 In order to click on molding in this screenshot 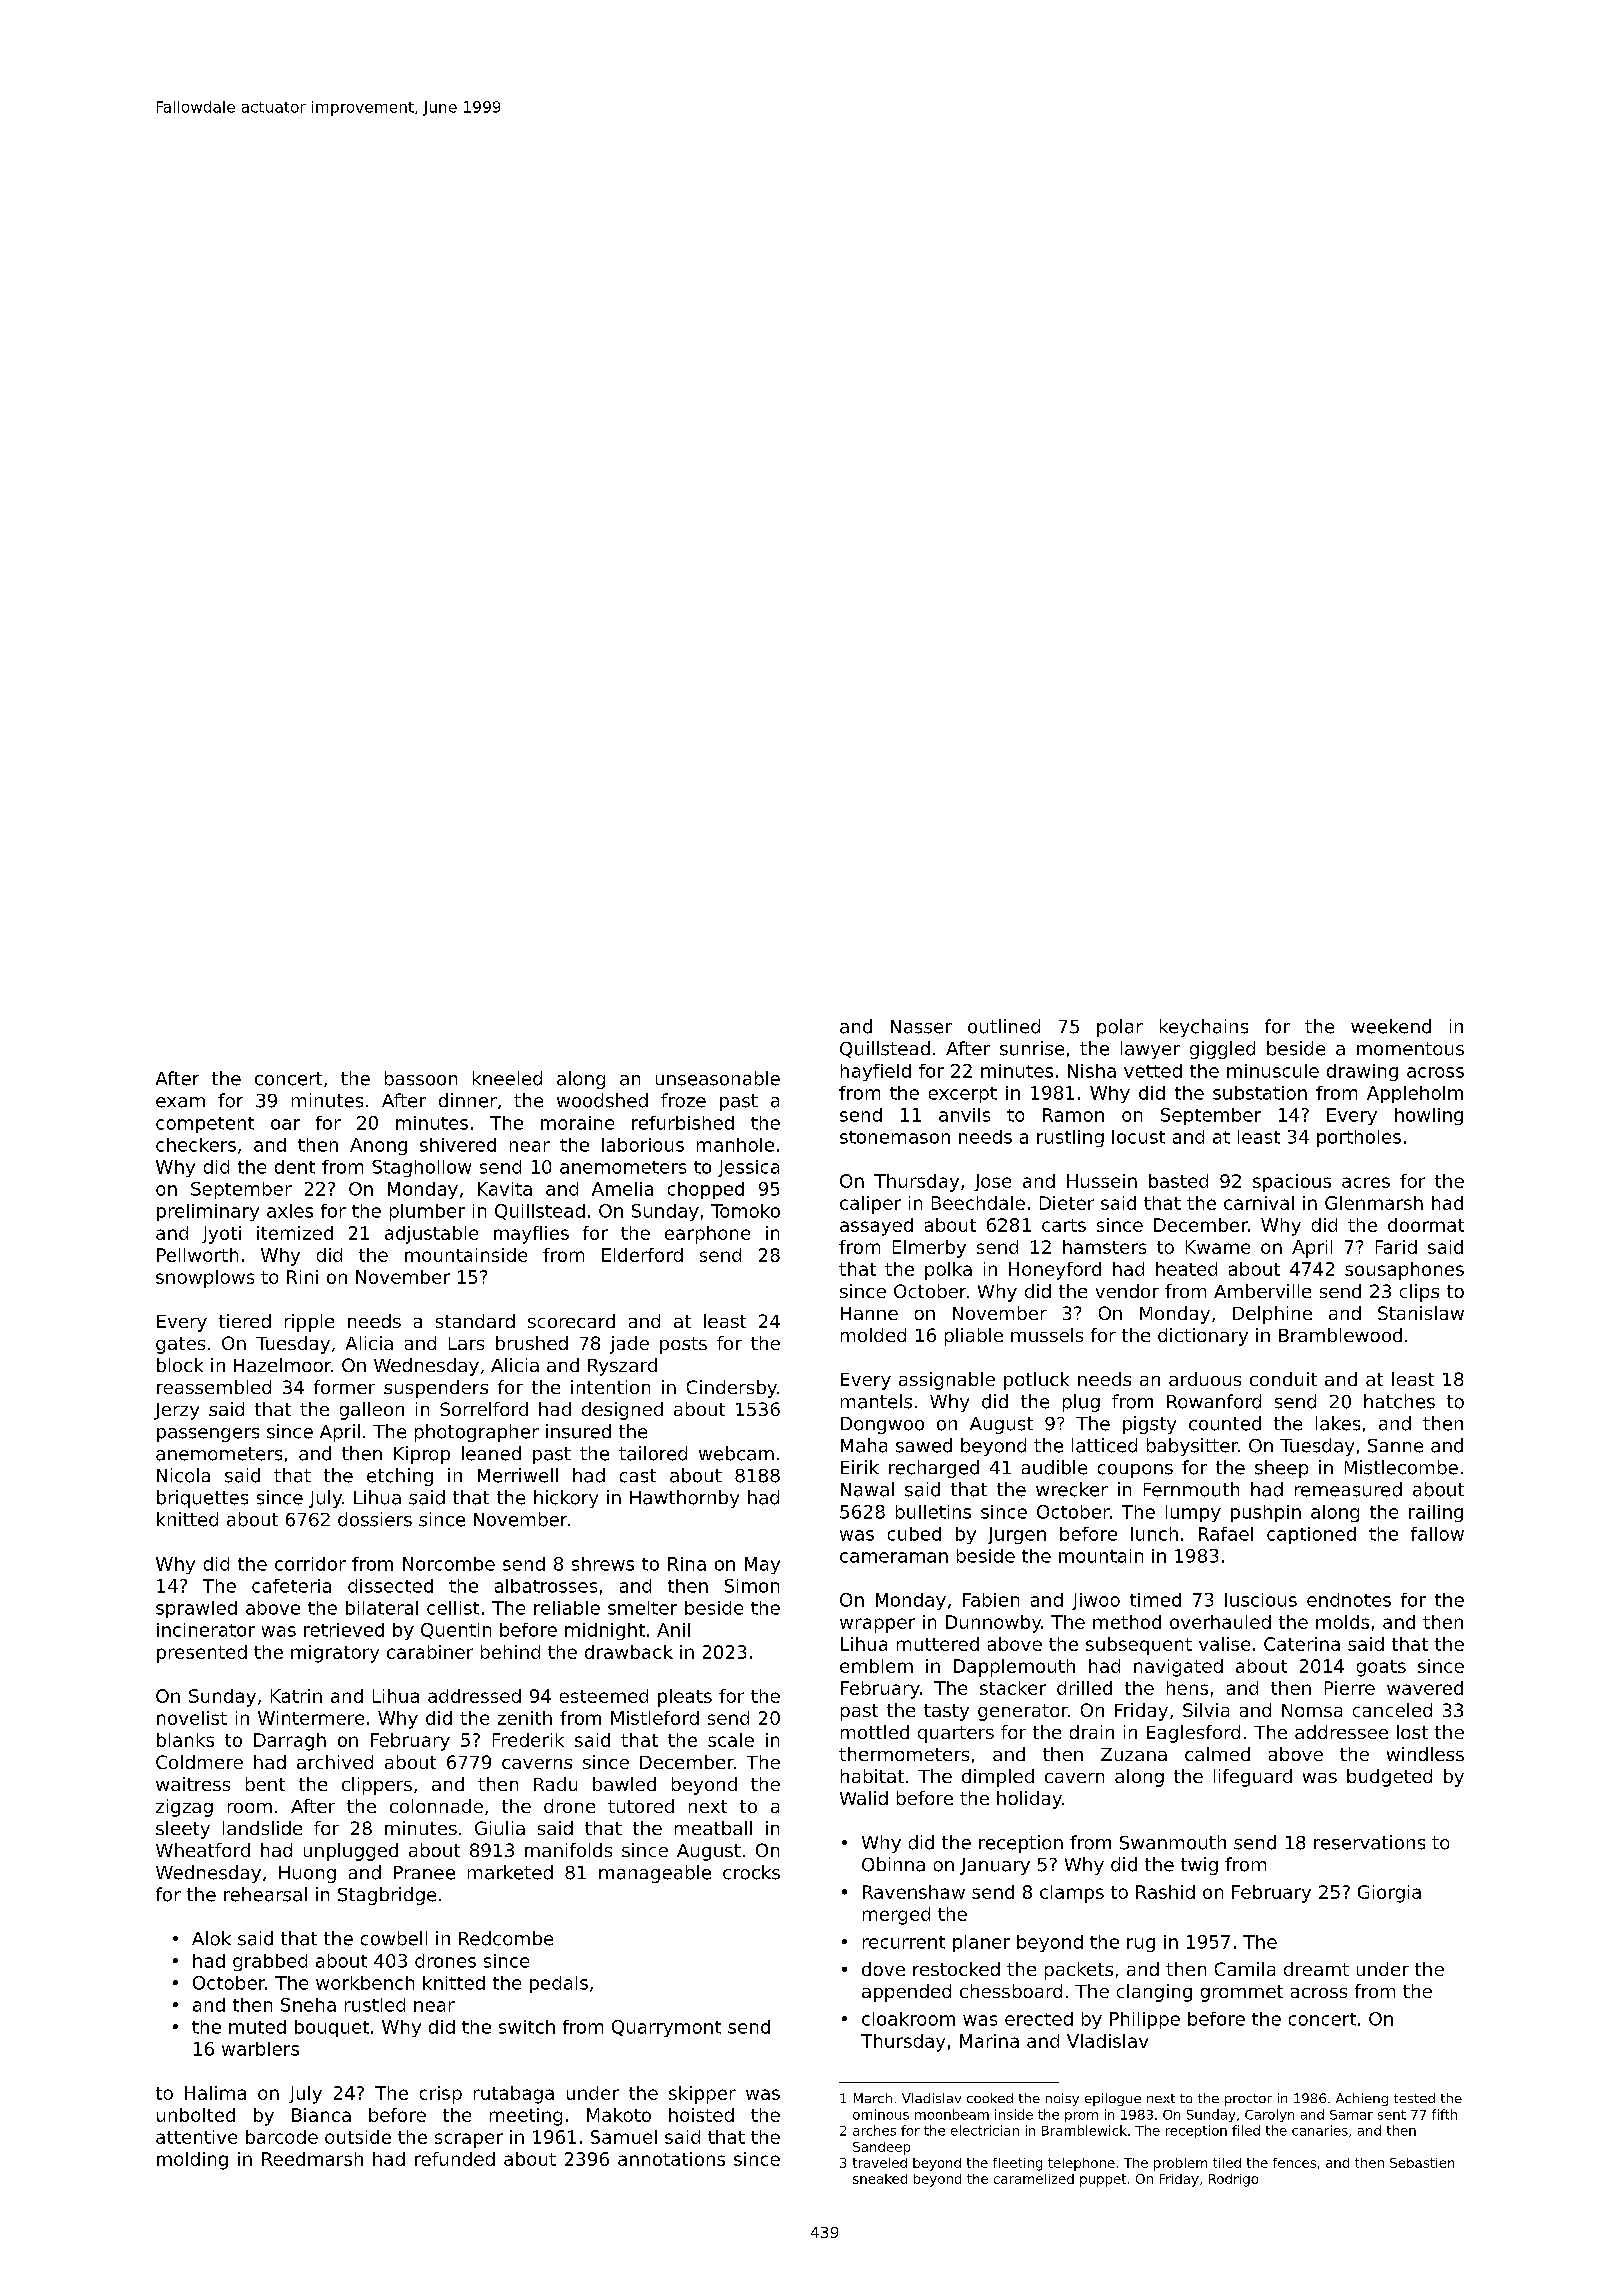, I will do `click(192, 2161)`.
